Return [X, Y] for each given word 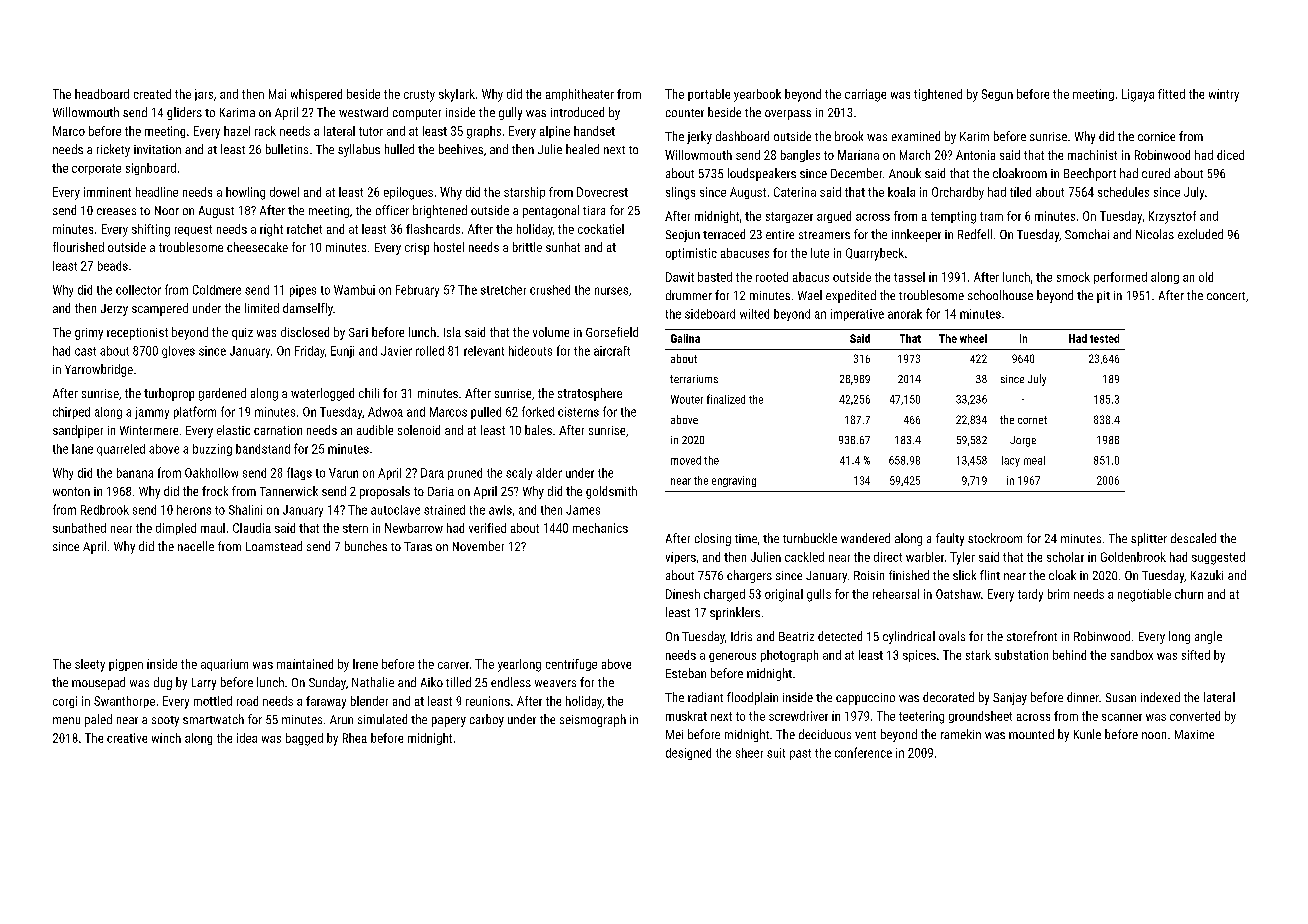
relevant [484, 351]
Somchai [1087, 234]
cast [85, 351]
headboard [102, 94]
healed [582, 149]
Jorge [1023, 441]
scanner [1122, 717]
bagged [304, 739]
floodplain [752, 698]
